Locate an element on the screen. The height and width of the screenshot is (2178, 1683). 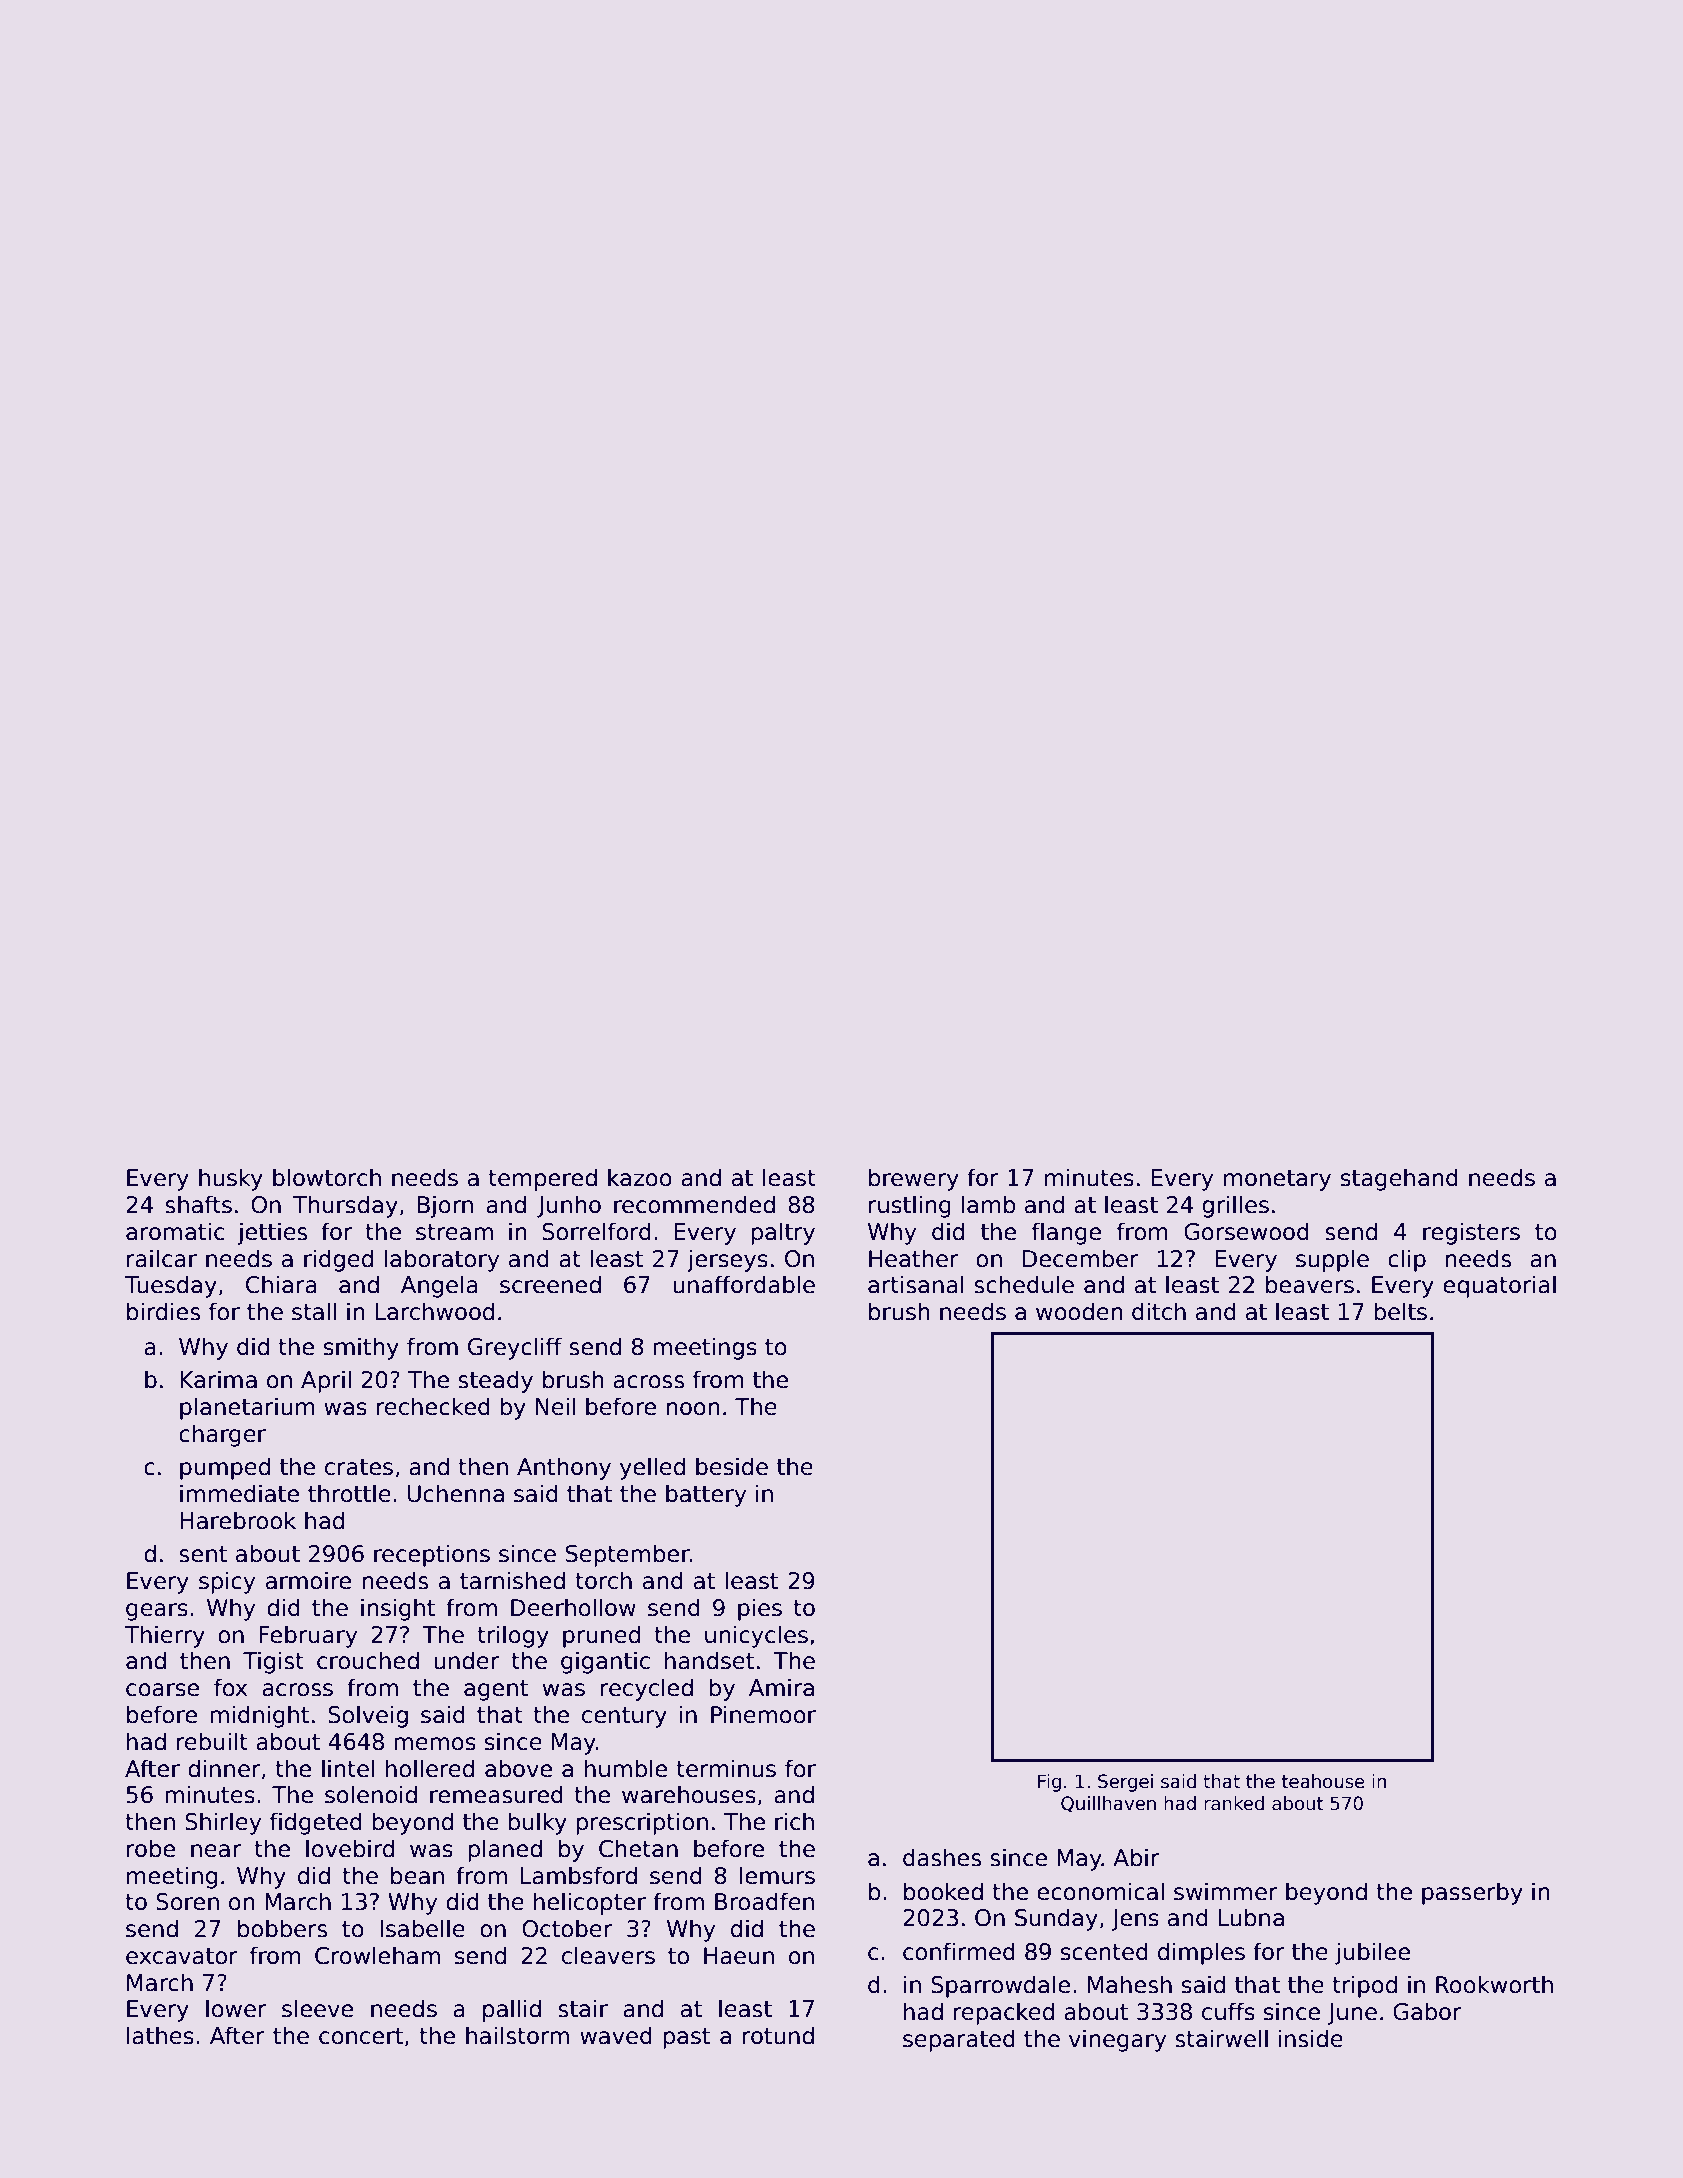
inside is located at coordinates (1311, 2038).
